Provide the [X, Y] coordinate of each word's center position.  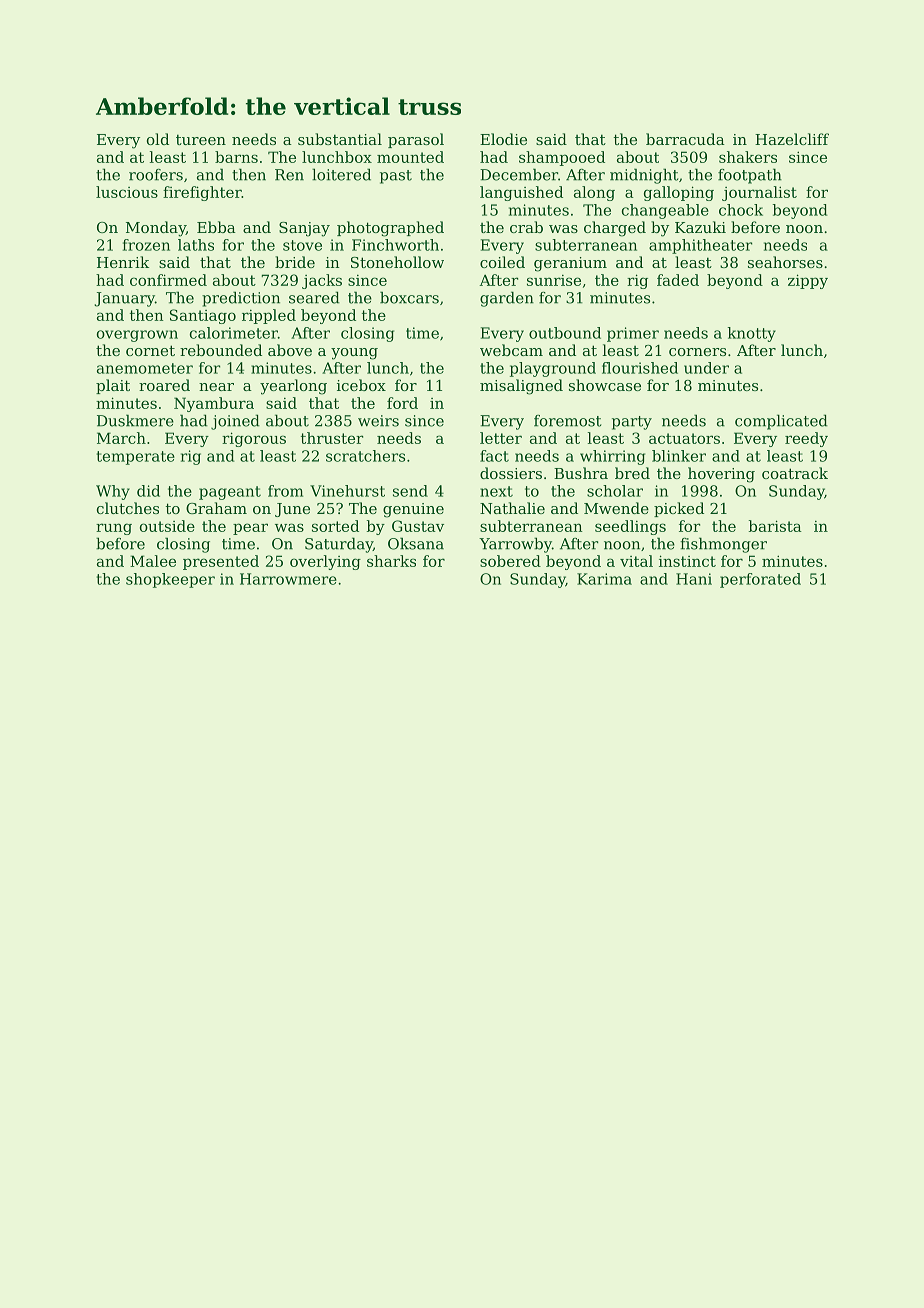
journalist [759, 193]
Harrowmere [288, 579]
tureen [201, 139]
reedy [806, 439]
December [519, 174]
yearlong [293, 387]
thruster [332, 438]
